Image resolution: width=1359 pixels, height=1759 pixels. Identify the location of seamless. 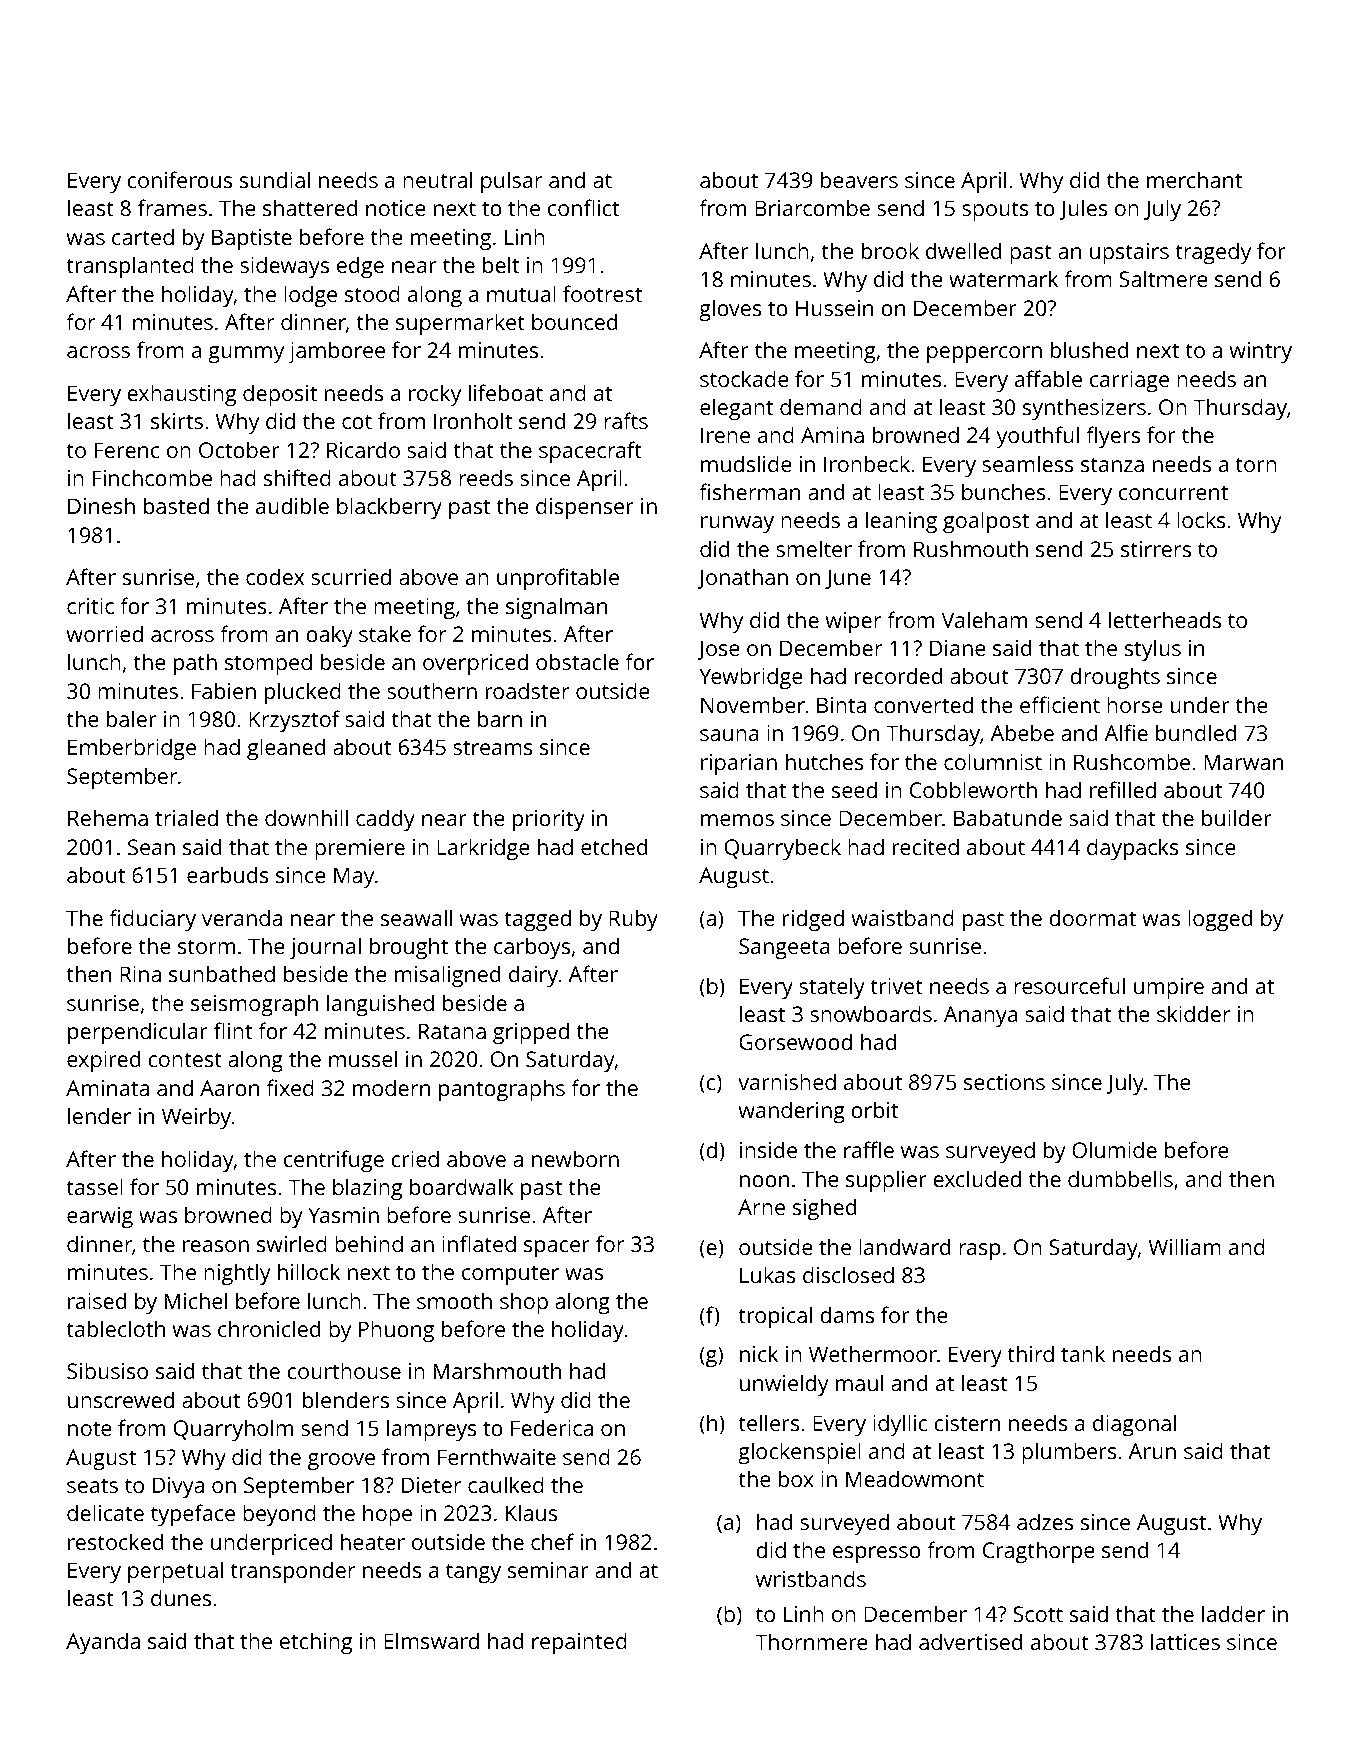
(1028, 463).
